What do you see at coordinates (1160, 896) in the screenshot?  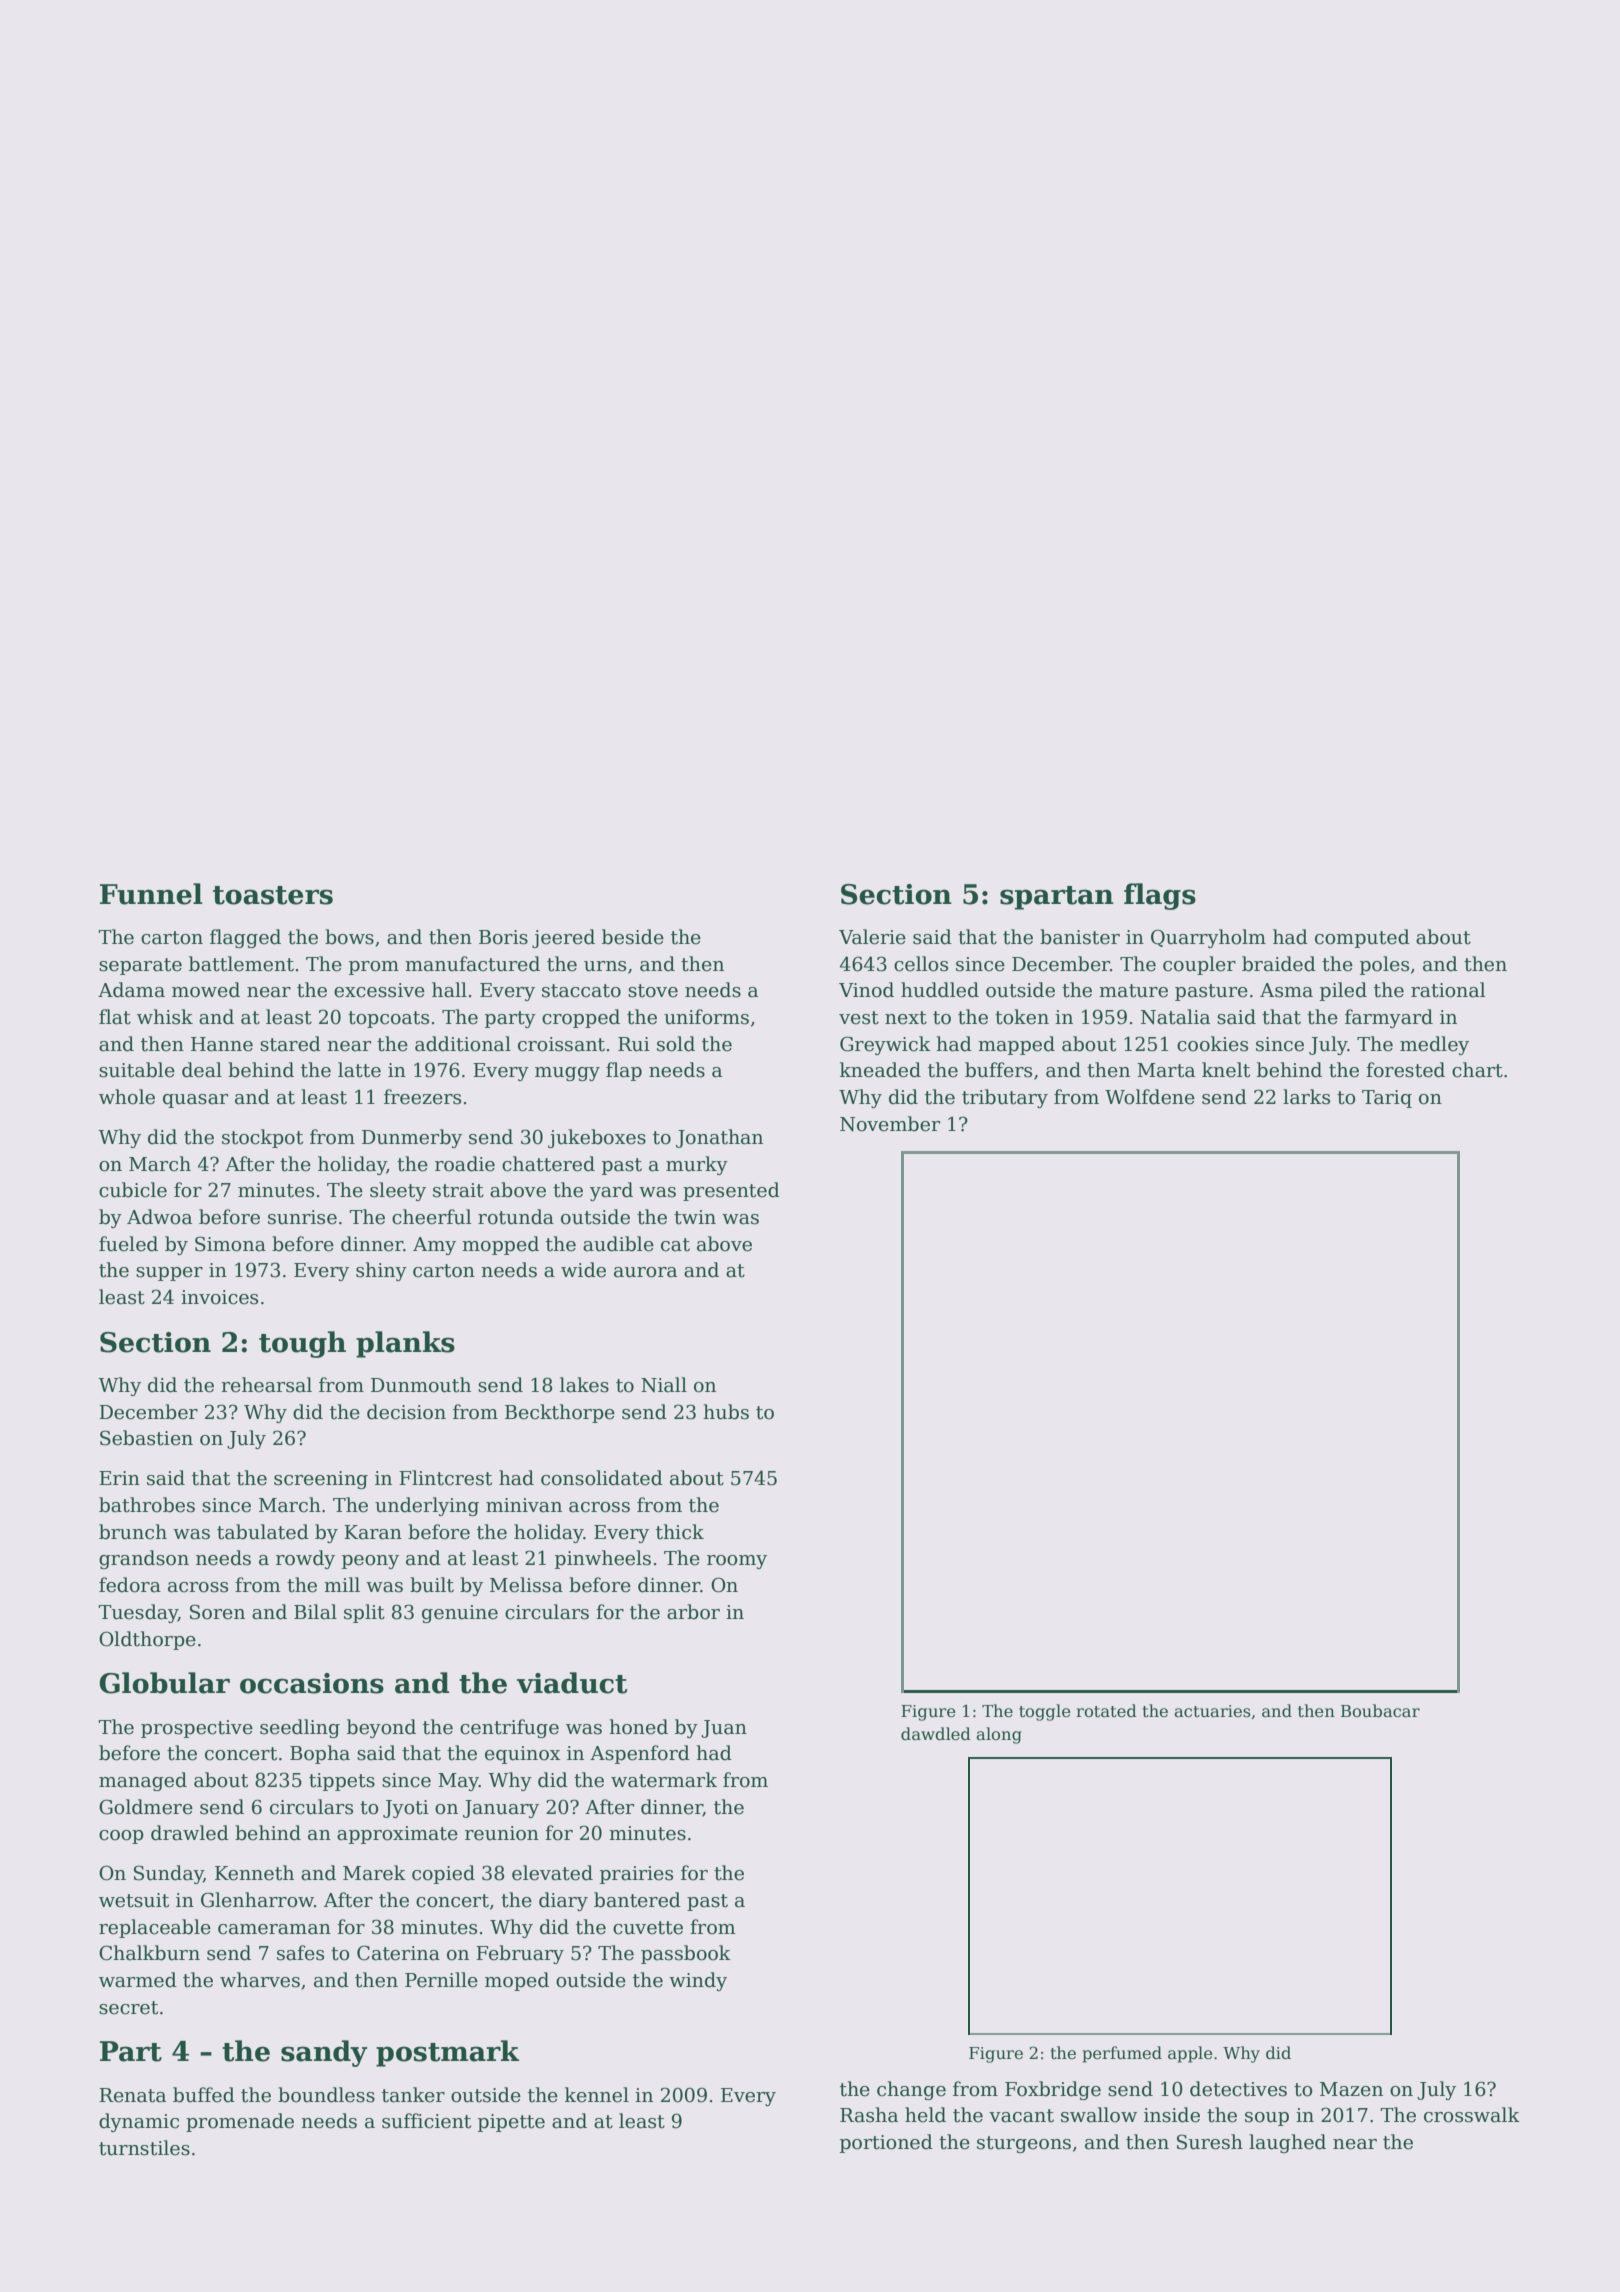 I see `flags` at bounding box center [1160, 896].
